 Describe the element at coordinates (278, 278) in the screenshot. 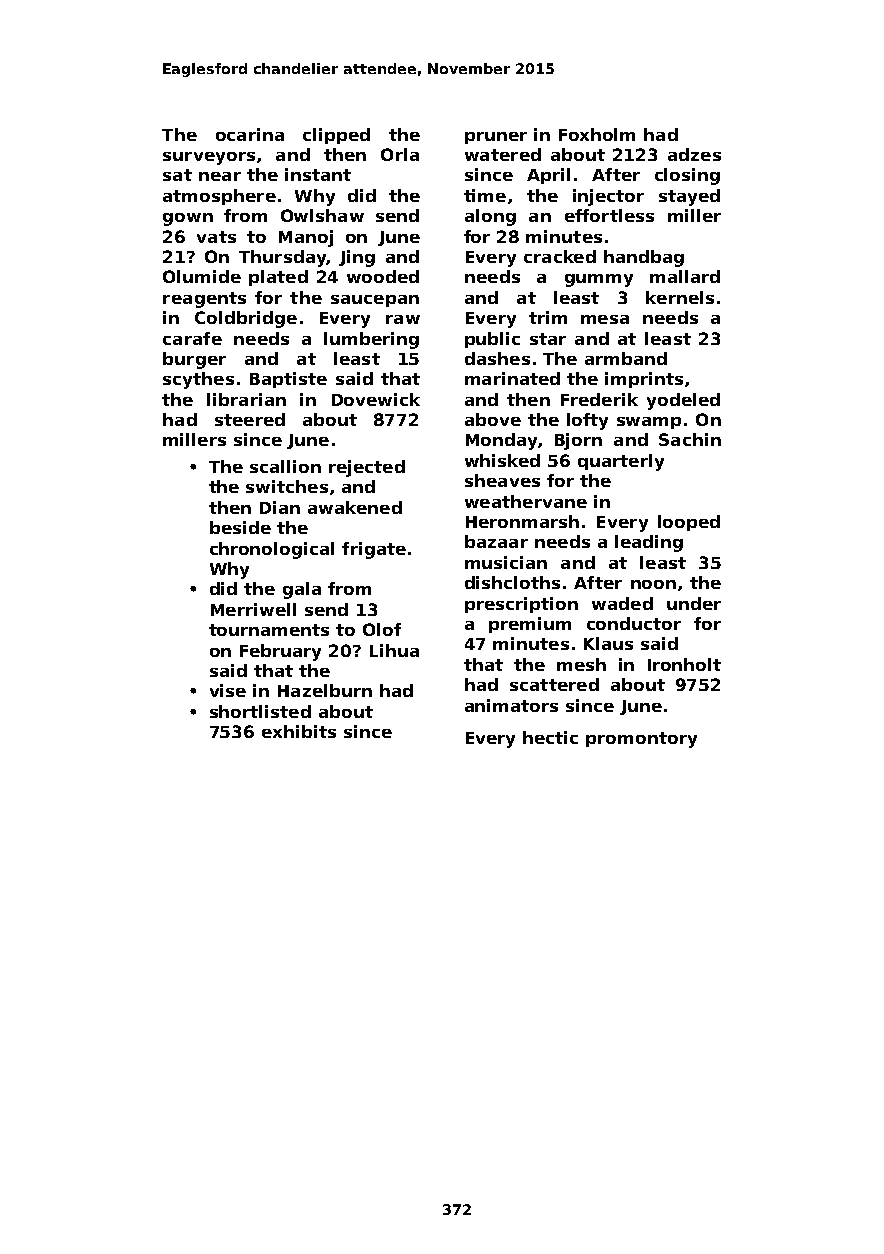

I see `plated` at that location.
